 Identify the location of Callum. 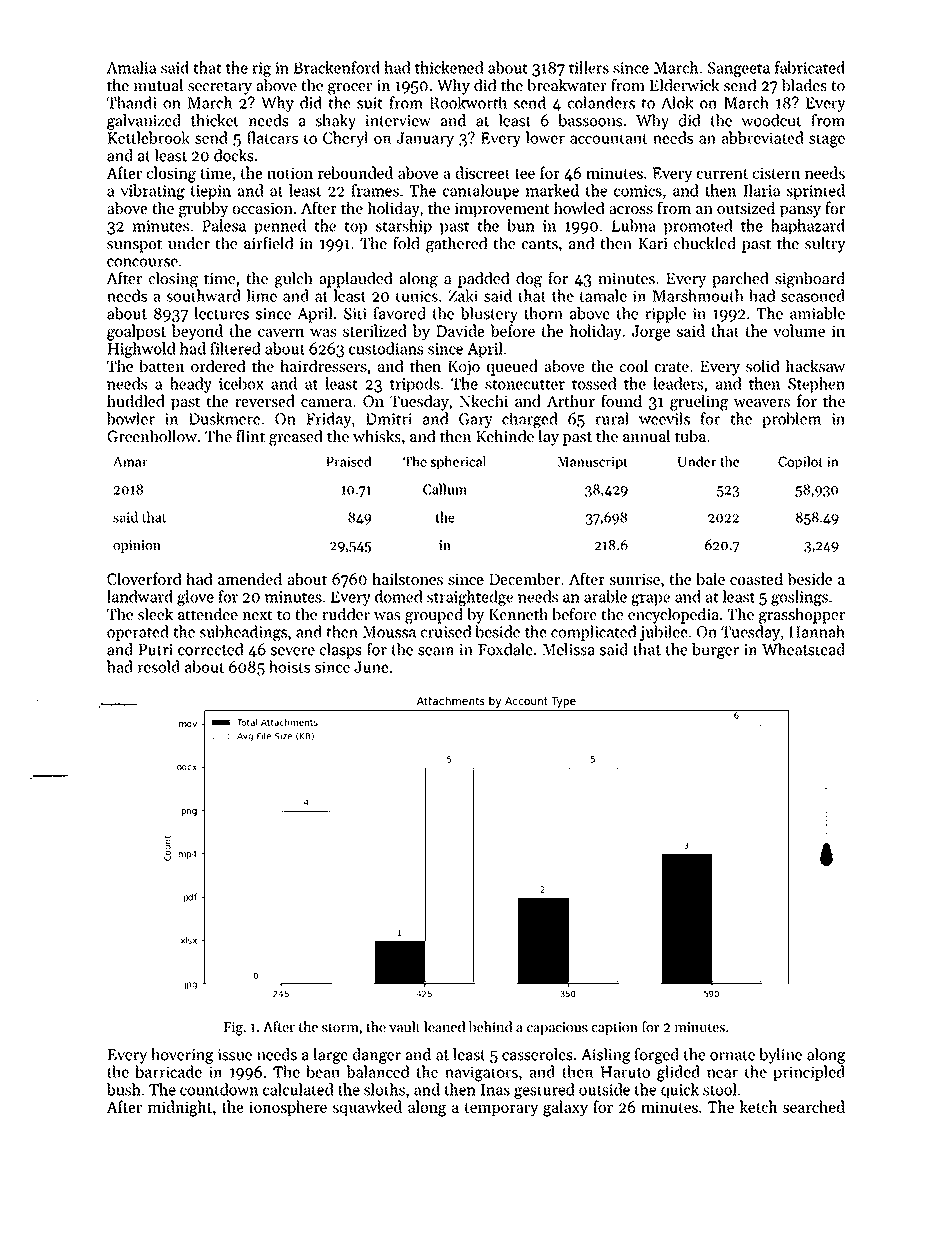
(445, 489).
